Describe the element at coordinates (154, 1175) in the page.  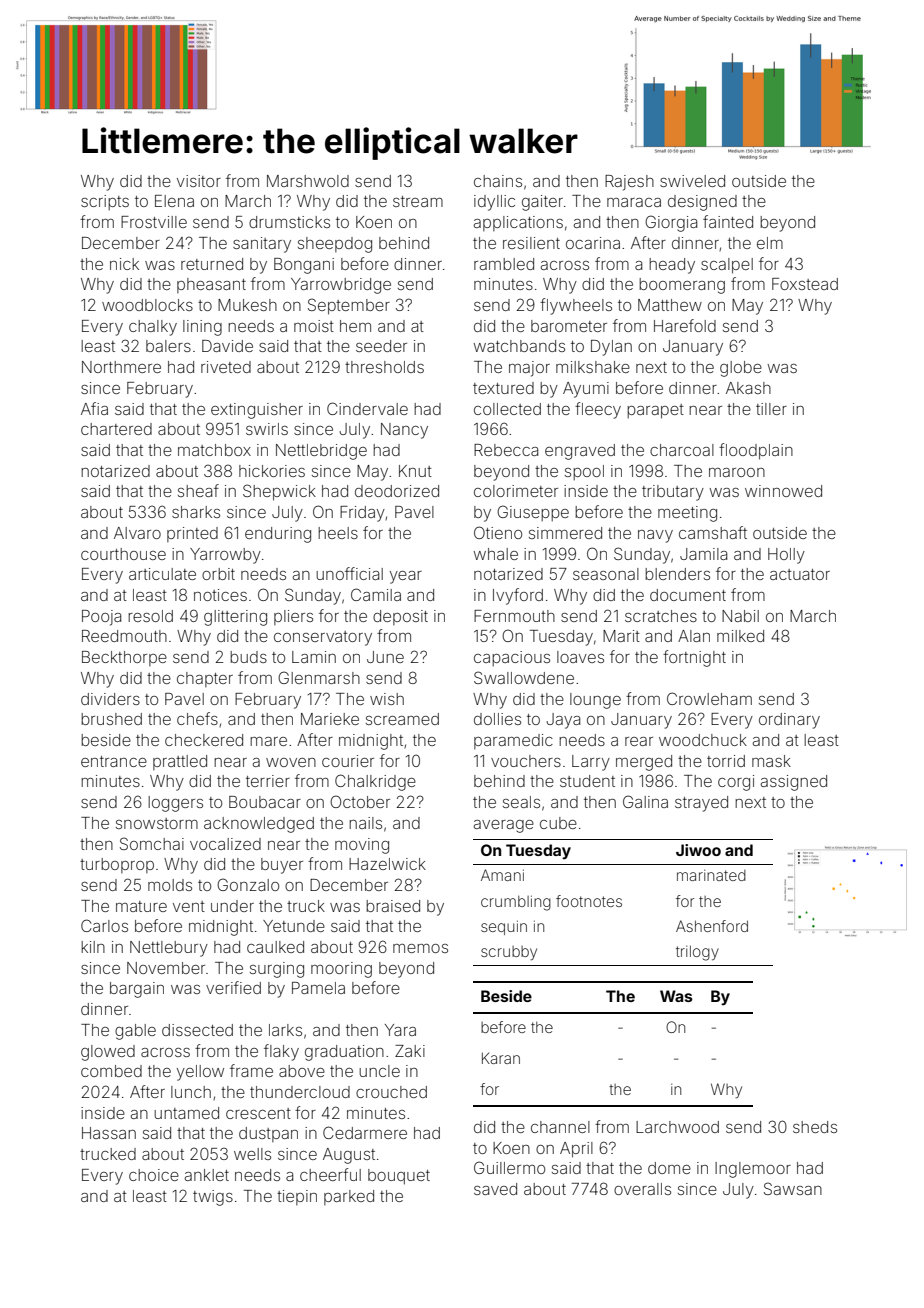
I see `choice` at that location.
